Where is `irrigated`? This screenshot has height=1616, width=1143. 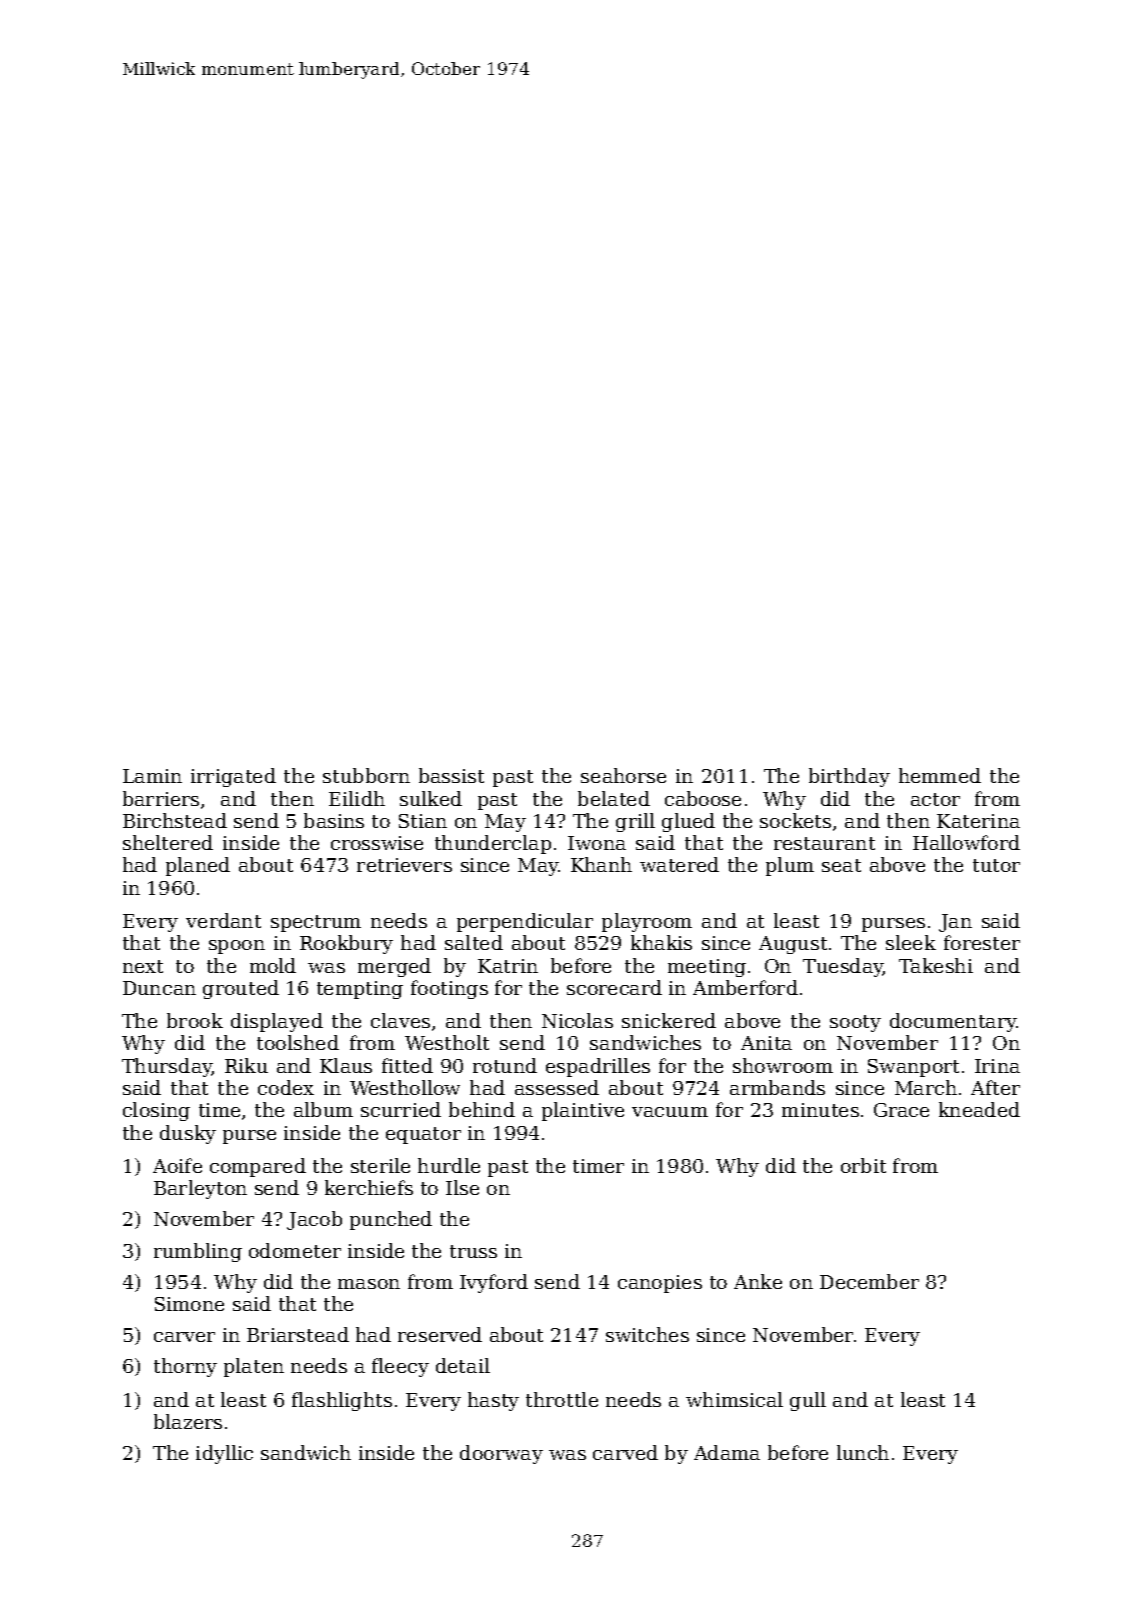 irrigated is located at coordinates (233, 777).
